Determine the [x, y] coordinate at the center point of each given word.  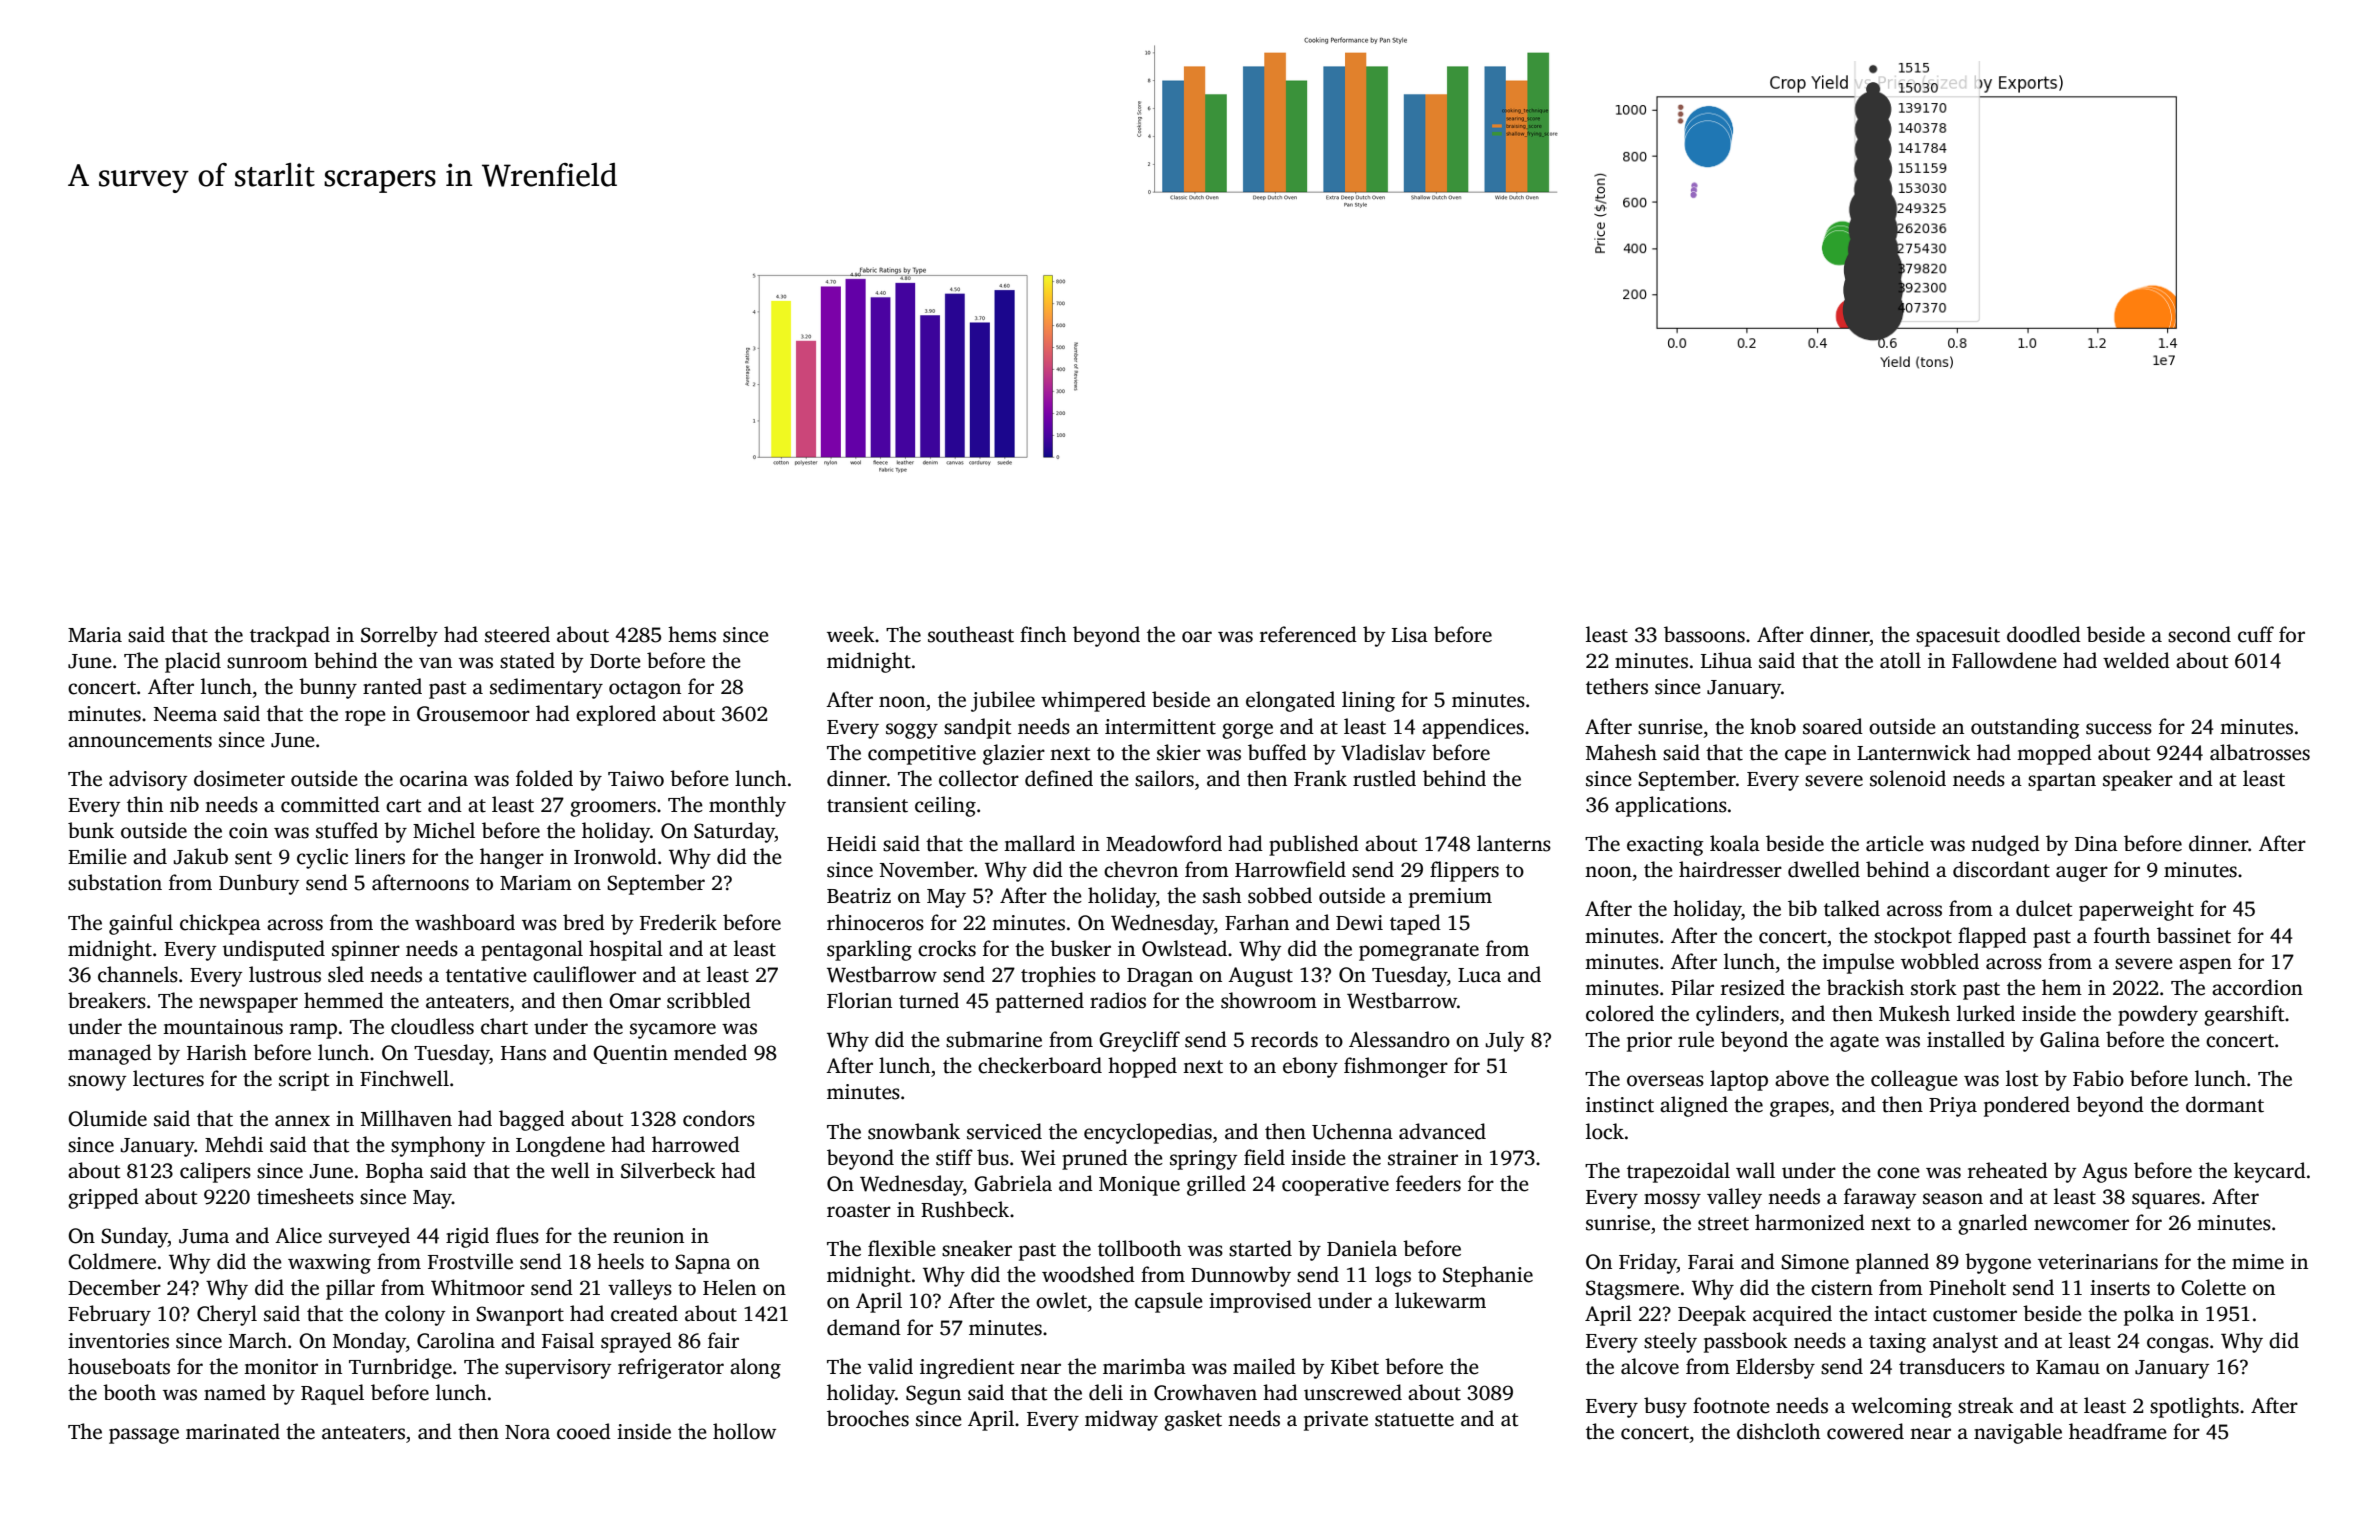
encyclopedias [1148, 1133]
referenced [1308, 634]
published [1314, 845]
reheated [2008, 1170]
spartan [2062, 782]
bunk [91, 830]
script [304, 1081]
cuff [2256, 634]
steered [517, 634]
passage [144, 1436]
